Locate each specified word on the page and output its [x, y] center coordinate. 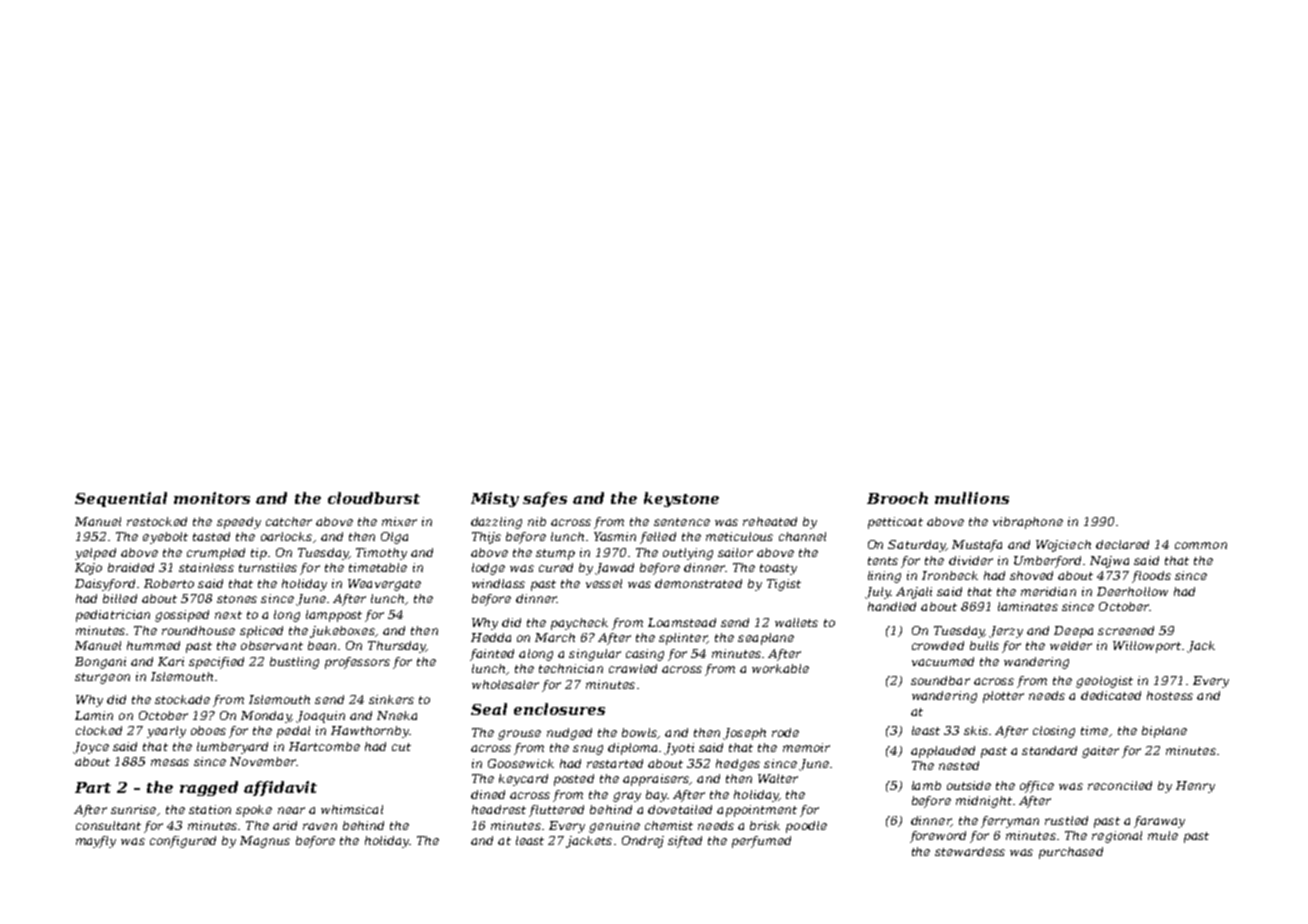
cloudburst [374, 498]
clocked [99, 730]
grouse [519, 735]
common [1201, 545]
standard [1049, 750]
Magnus [265, 842]
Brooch [897, 498]
